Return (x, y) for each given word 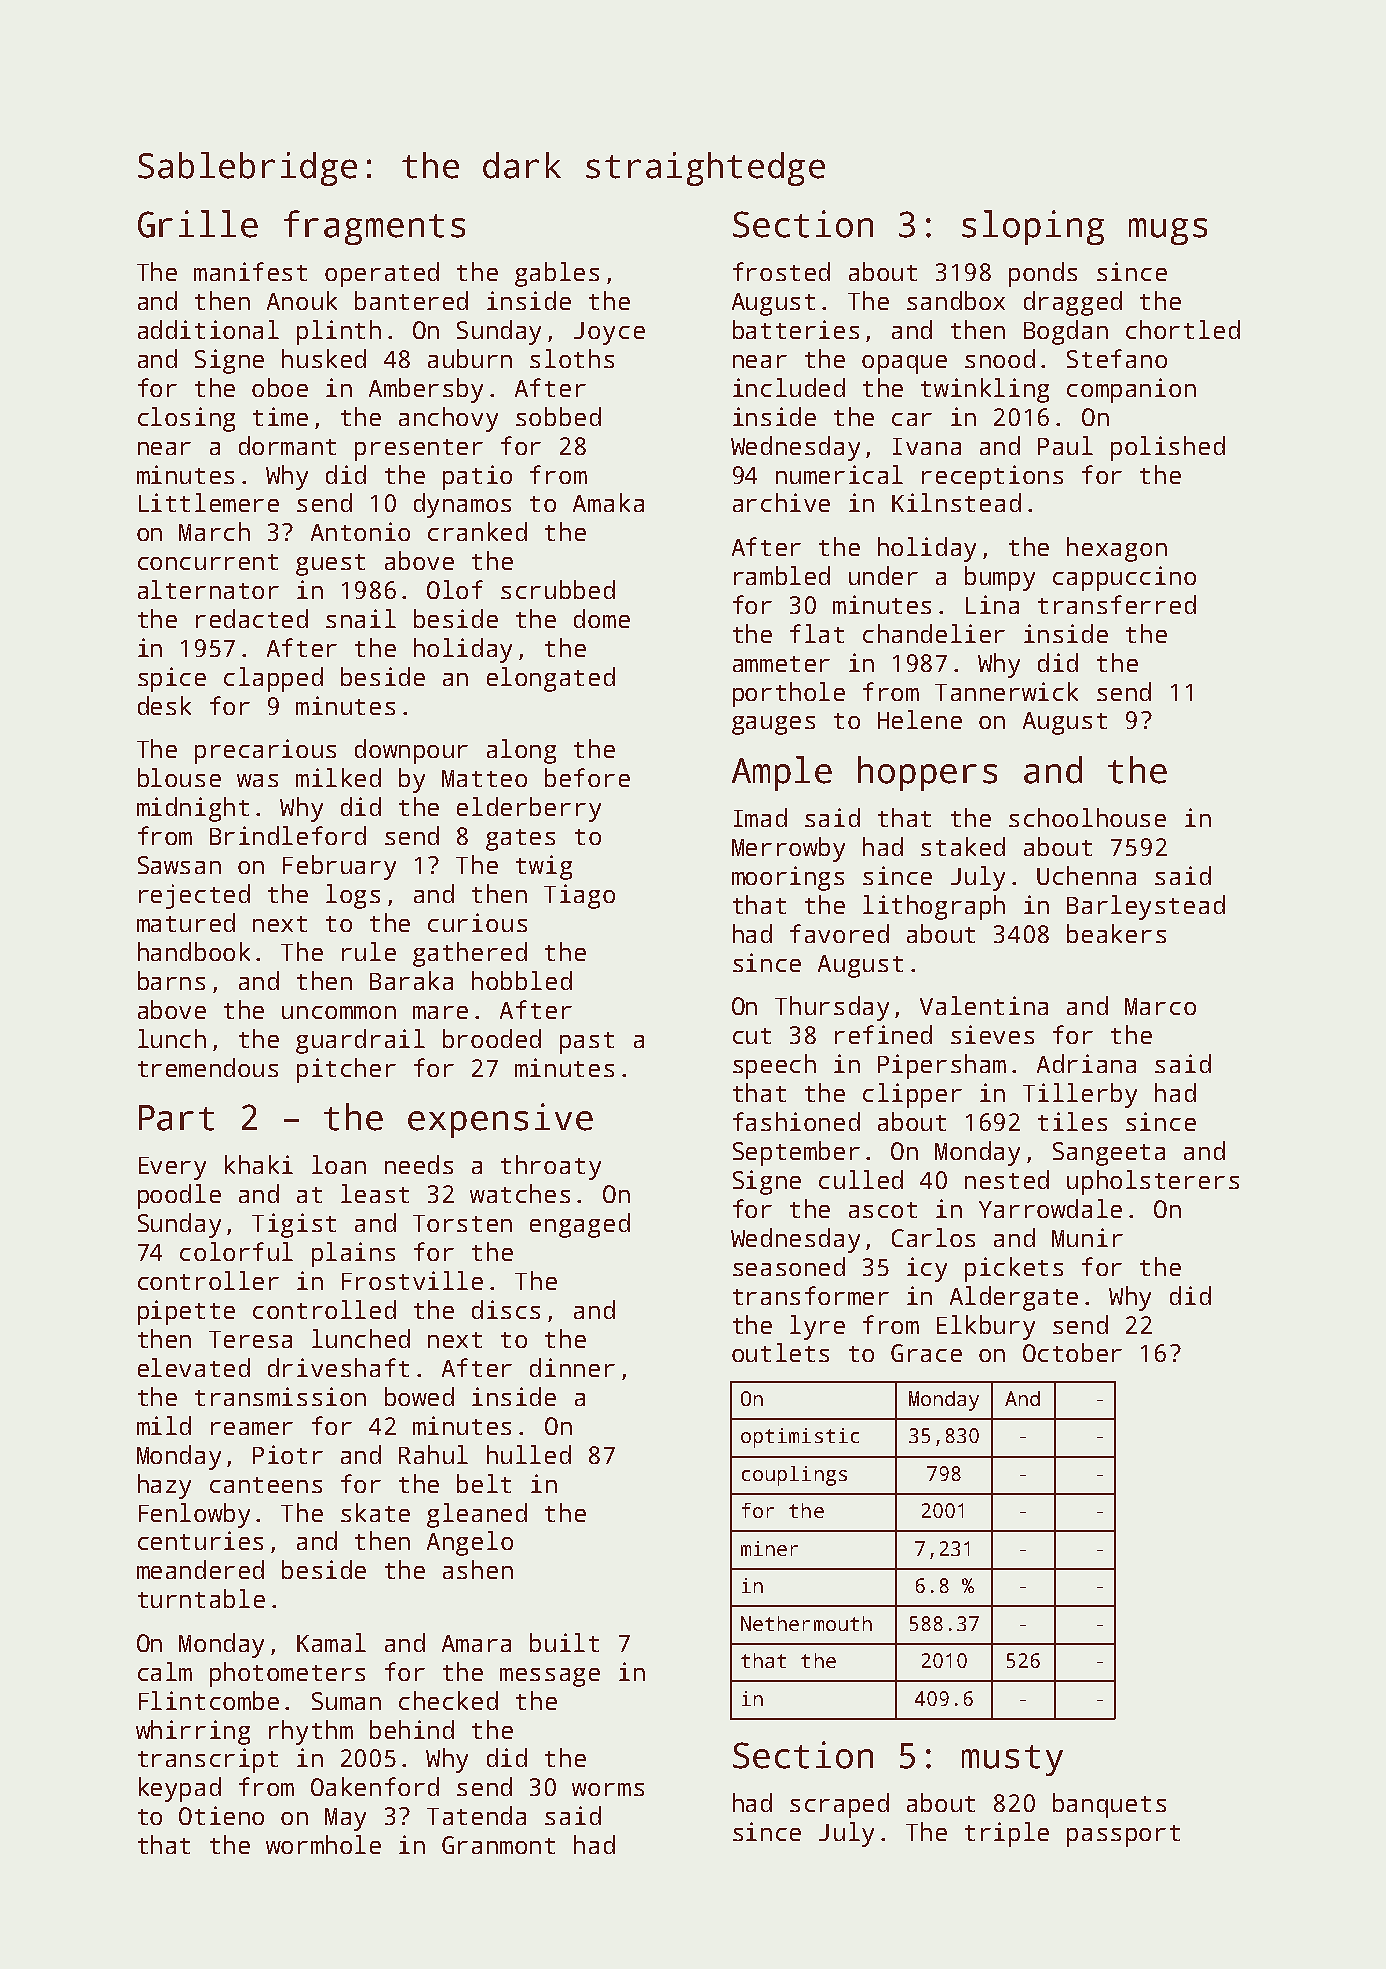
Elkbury (986, 1327)
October (1072, 1352)
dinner (572, 1367)
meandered (200, 1569)
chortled (1183, 329)
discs (506, 1309)
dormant (287, 445)
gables (557, 274)
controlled (324, 1309)
